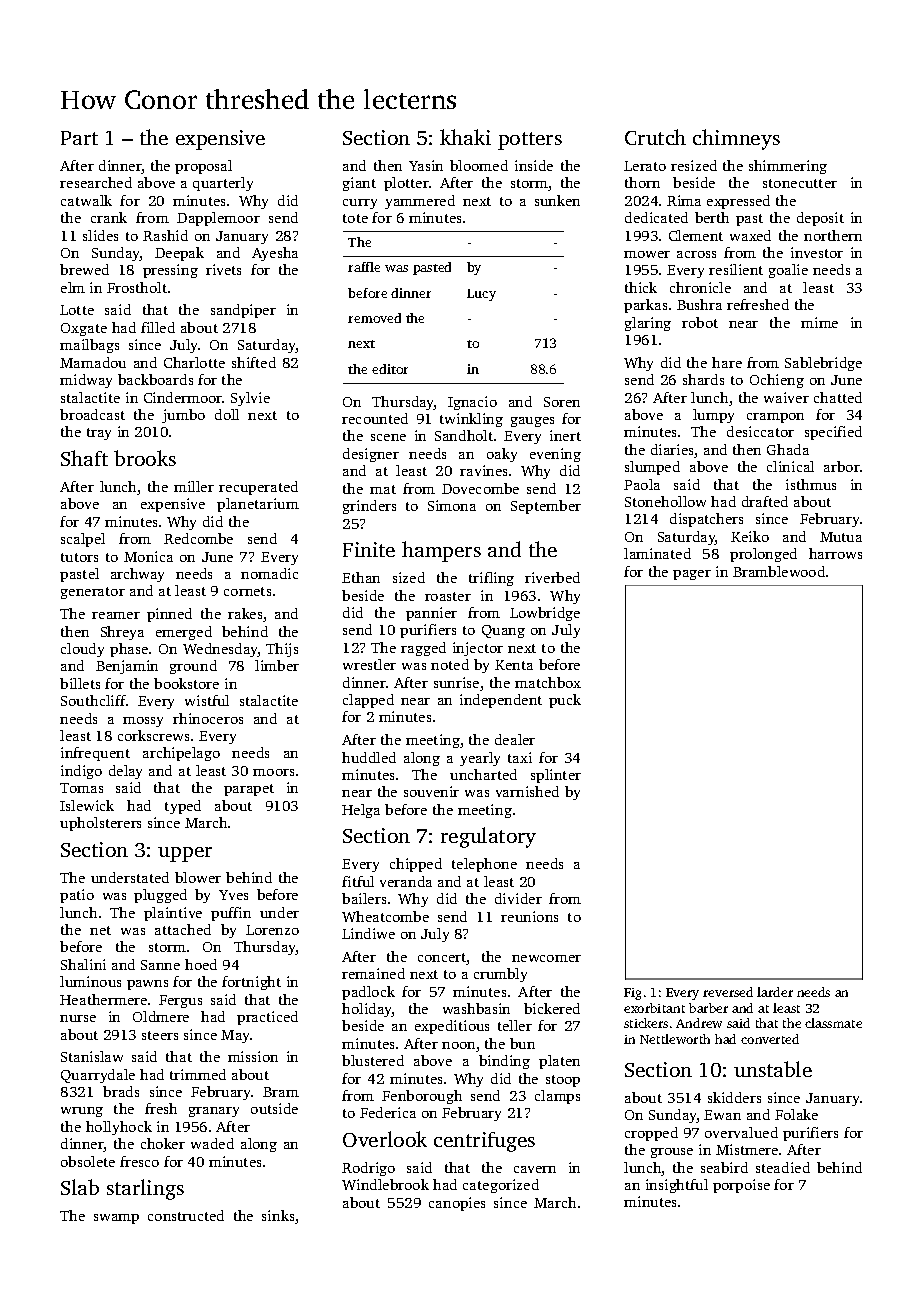 Image resolution: width=924 pixels, height=1308 pixels. Describe the element at coordinates (736, 139) in the screenshot. I see `chimneys` at that location.
